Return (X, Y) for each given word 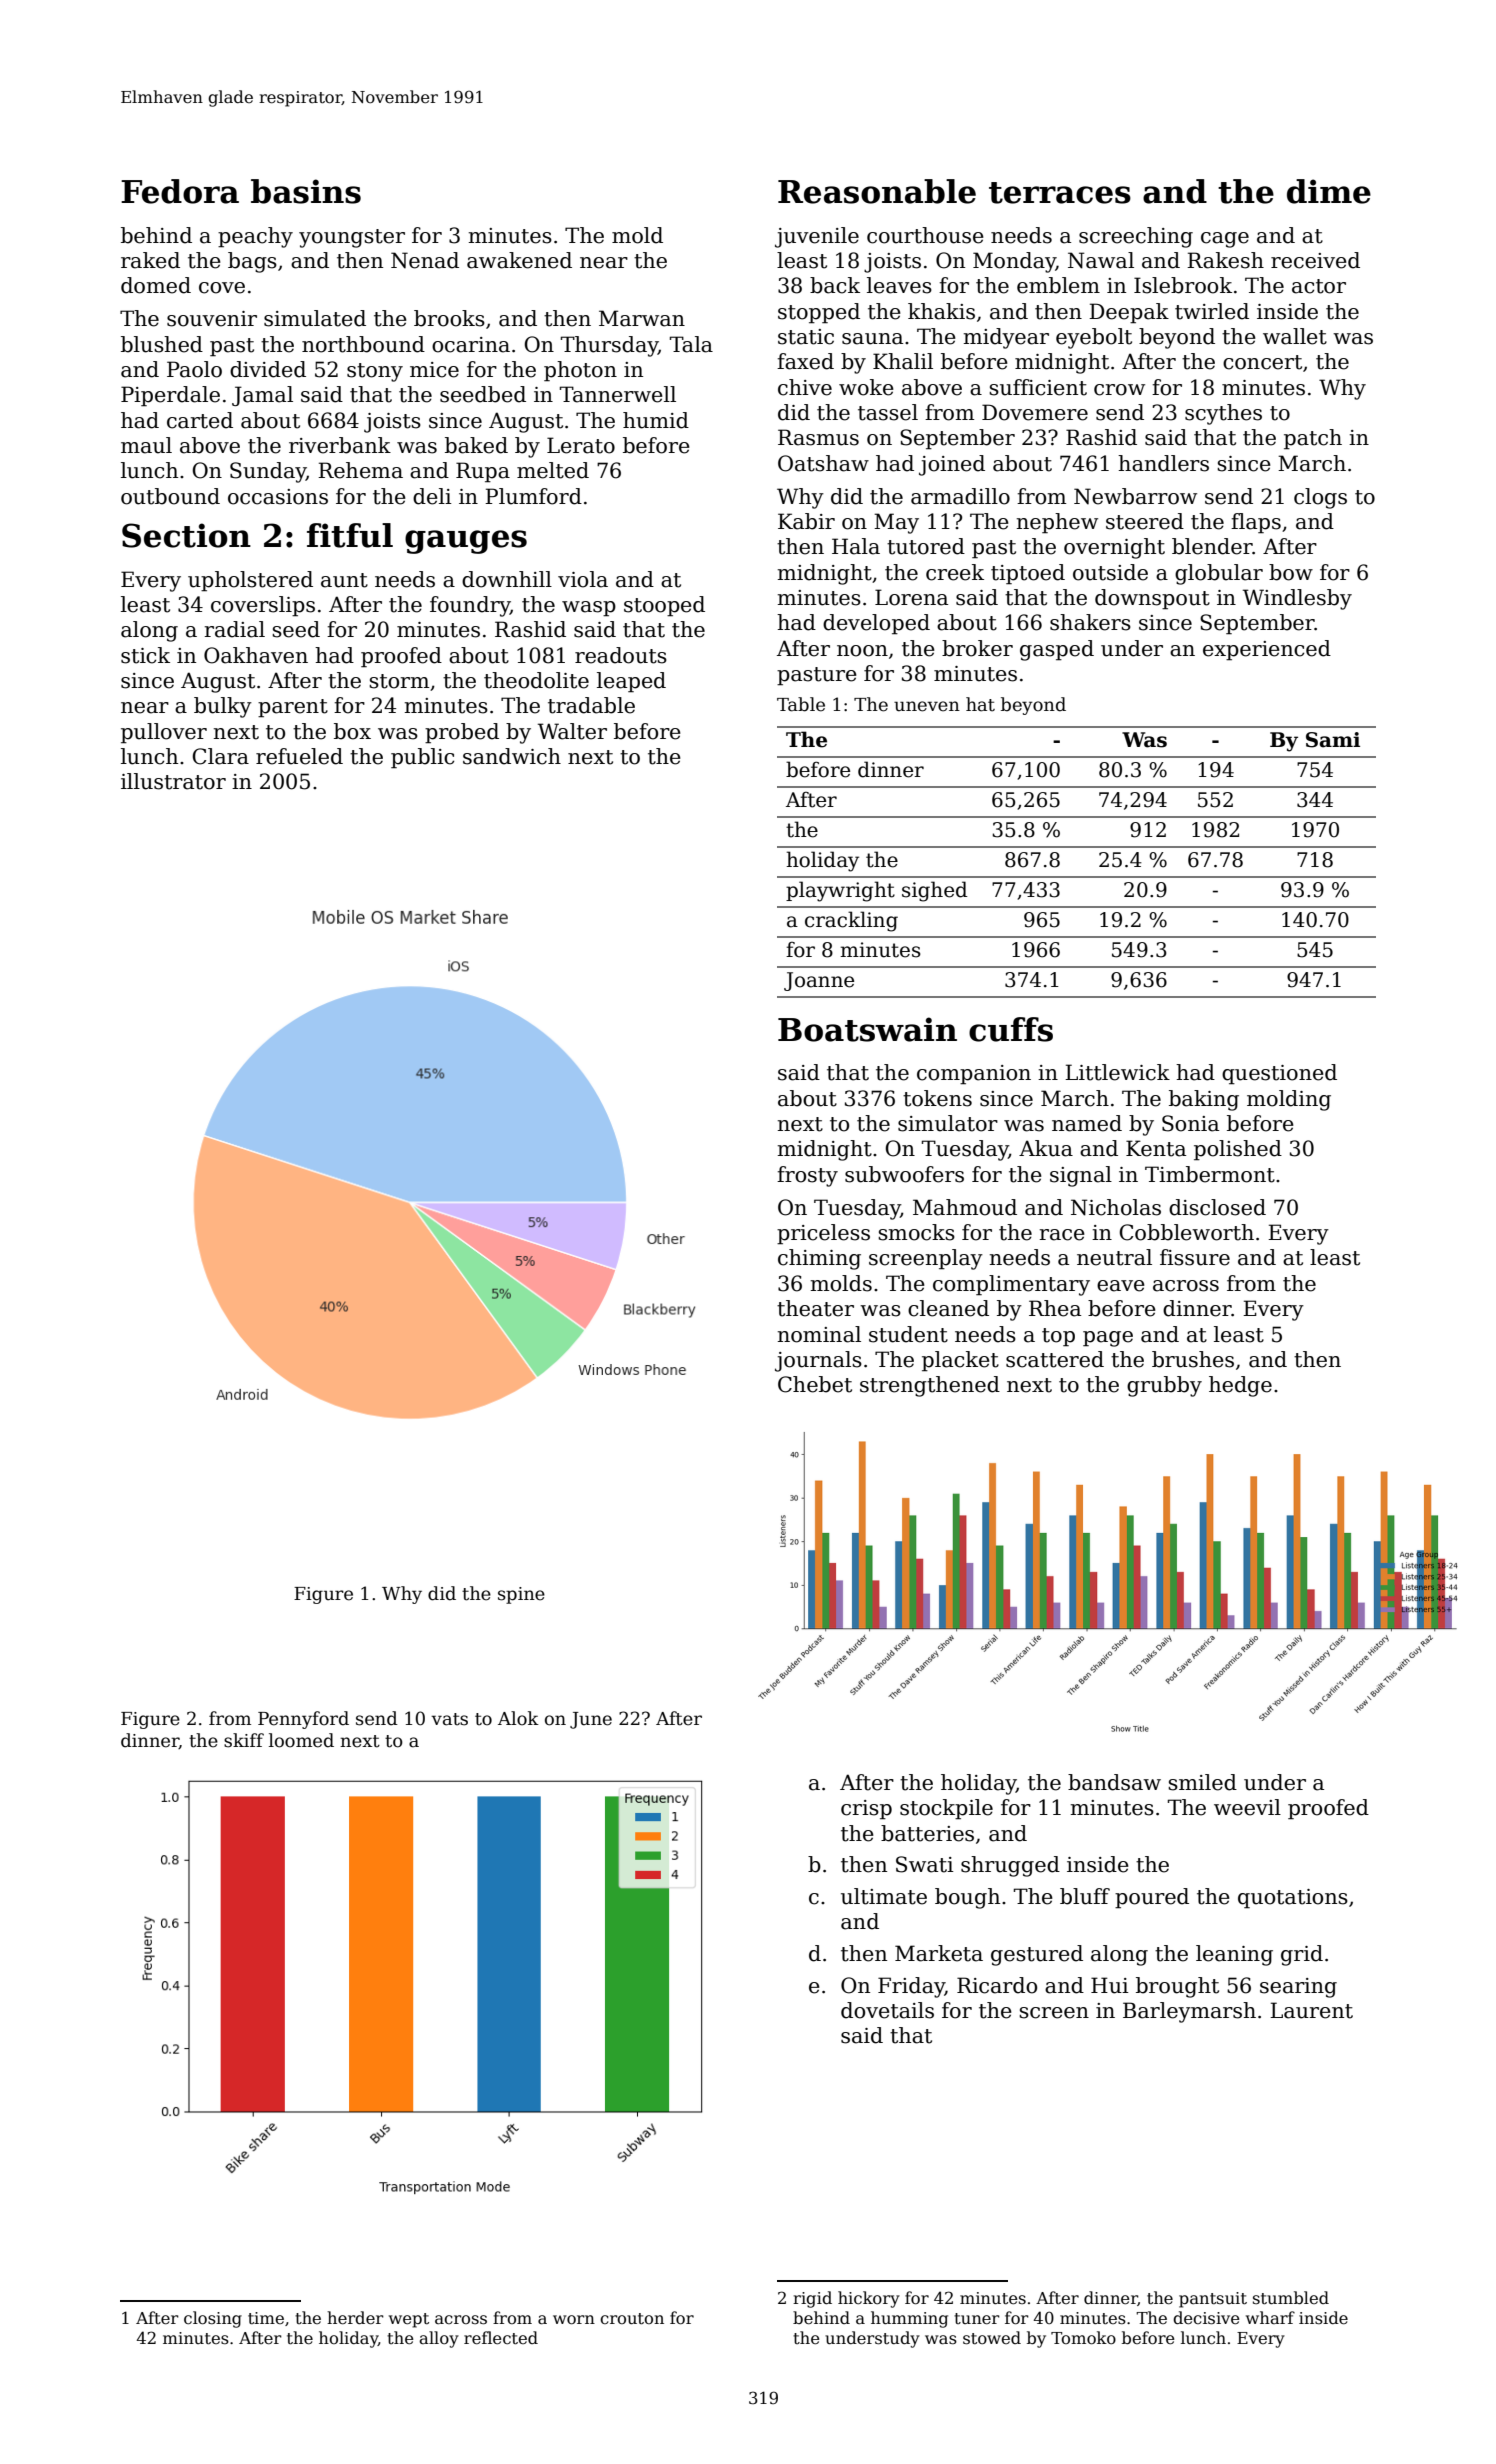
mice (434, 370)
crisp (866, 1810)
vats (449, 1719)
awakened (519, 260)
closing (213, 2319)
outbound (170, 496)
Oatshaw (823, 463)
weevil (1247, 1807)
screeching (1136, 237)
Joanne (819, 981)
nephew (1057, 523)
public (422, 758)
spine (521, 1595)
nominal (819, 1334)
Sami (1333, 740)
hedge (1240, 1386)
